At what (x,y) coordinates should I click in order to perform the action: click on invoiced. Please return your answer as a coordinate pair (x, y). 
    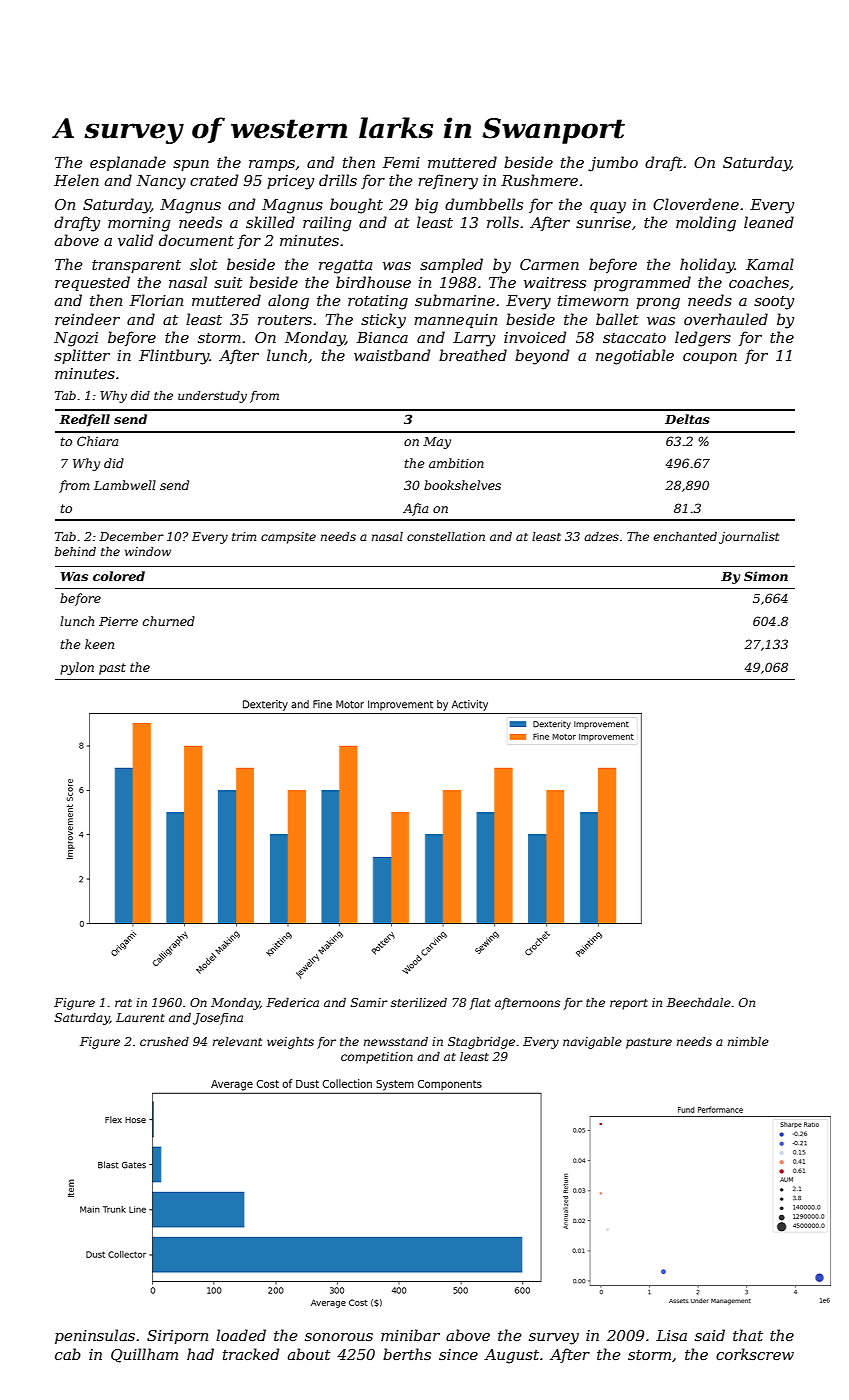
    Looking at the image, I should click on (535, 337).
